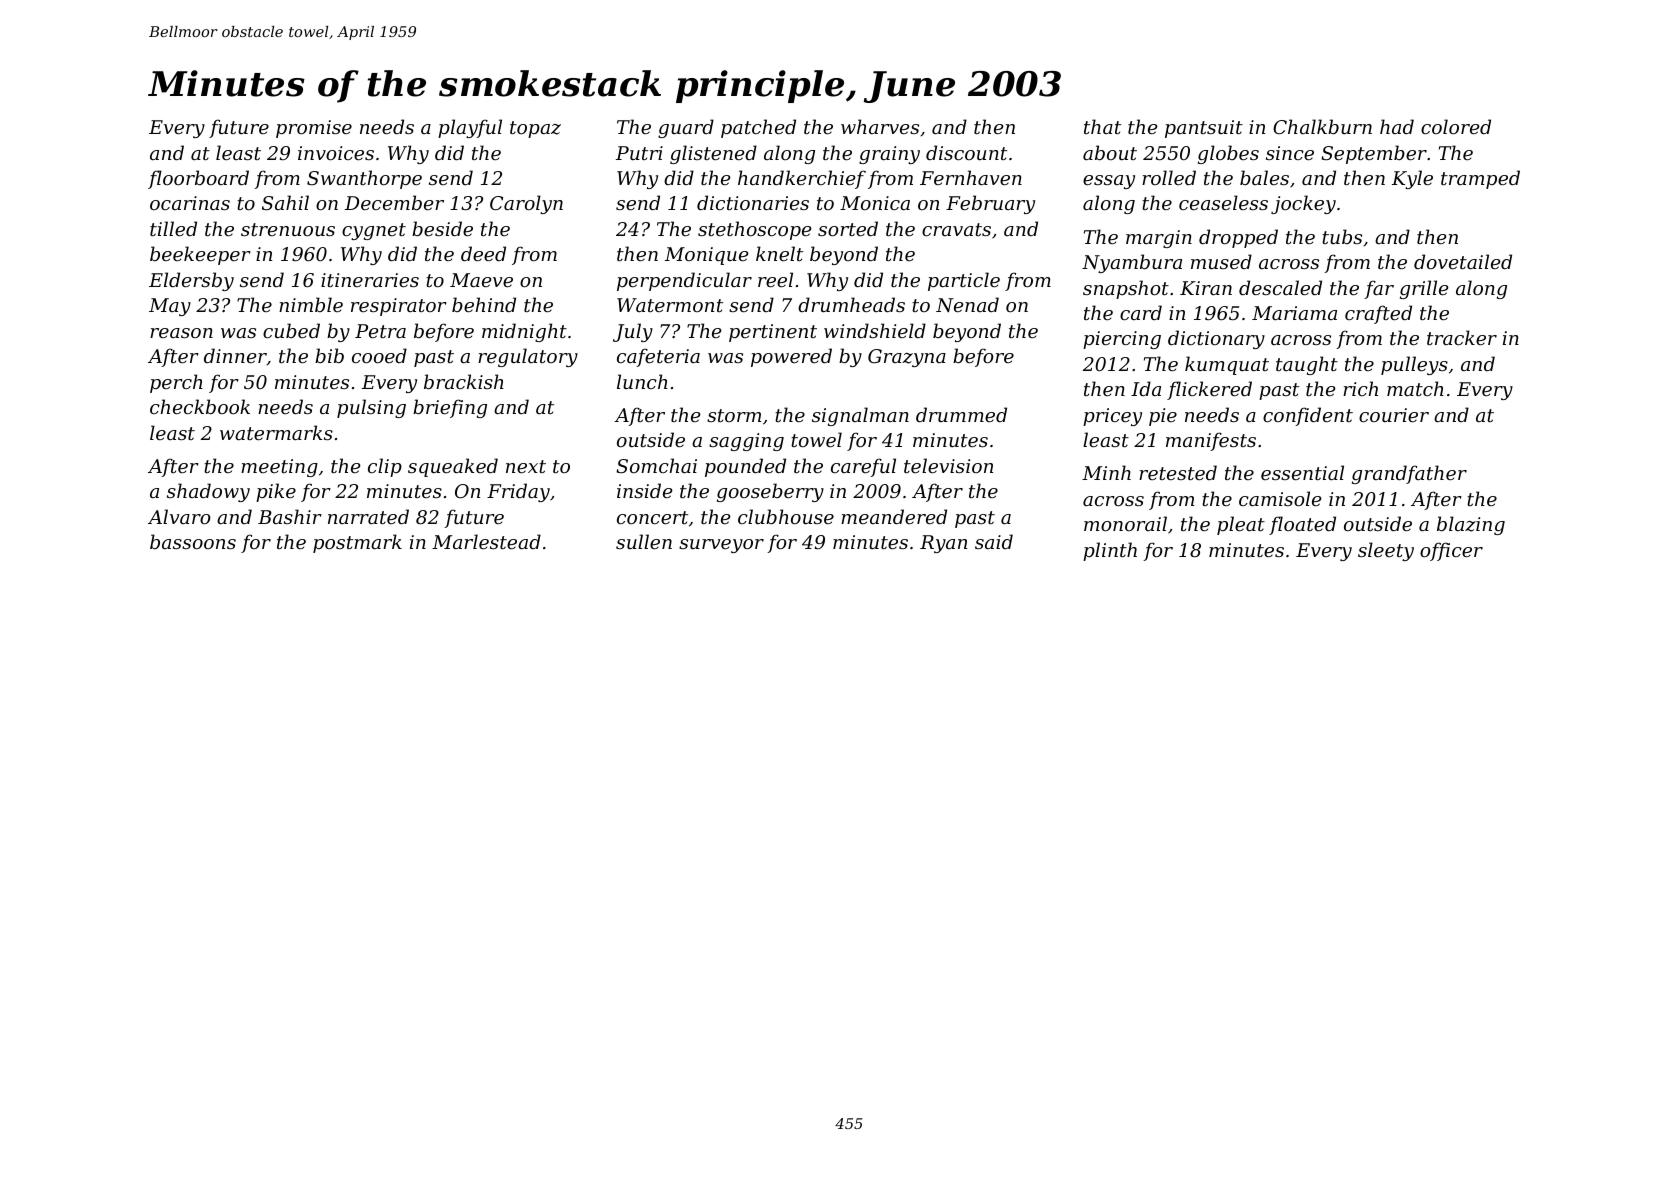 The height and width of the document is (1182, 1671). What do you see at coordinates (1141, 312) in the document?
I see `card` at bounding box center [1141, 312].
